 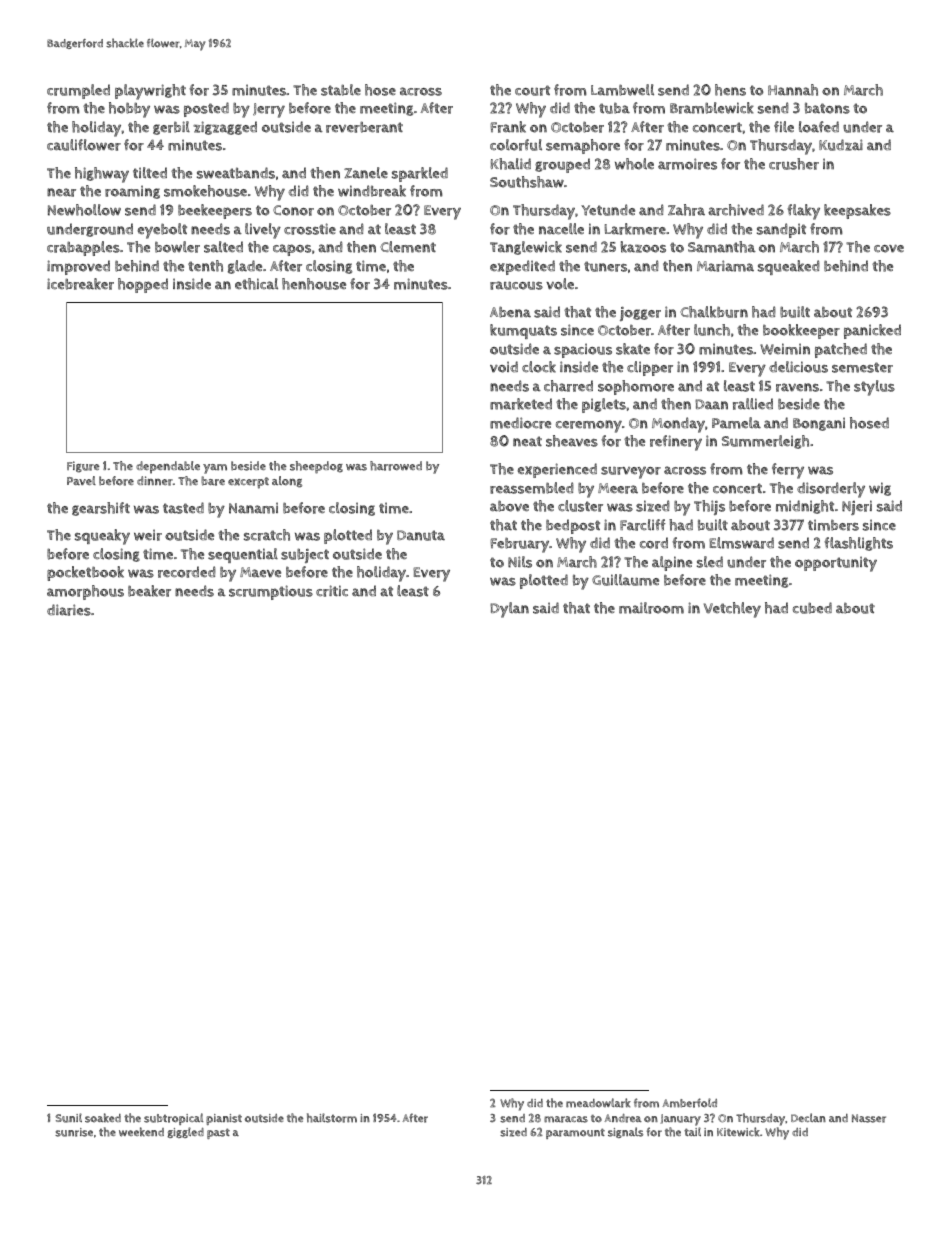 What do you see at coordinates (101, 509) in the page?
I see `gearshift` at bounding box center [101, 509].
